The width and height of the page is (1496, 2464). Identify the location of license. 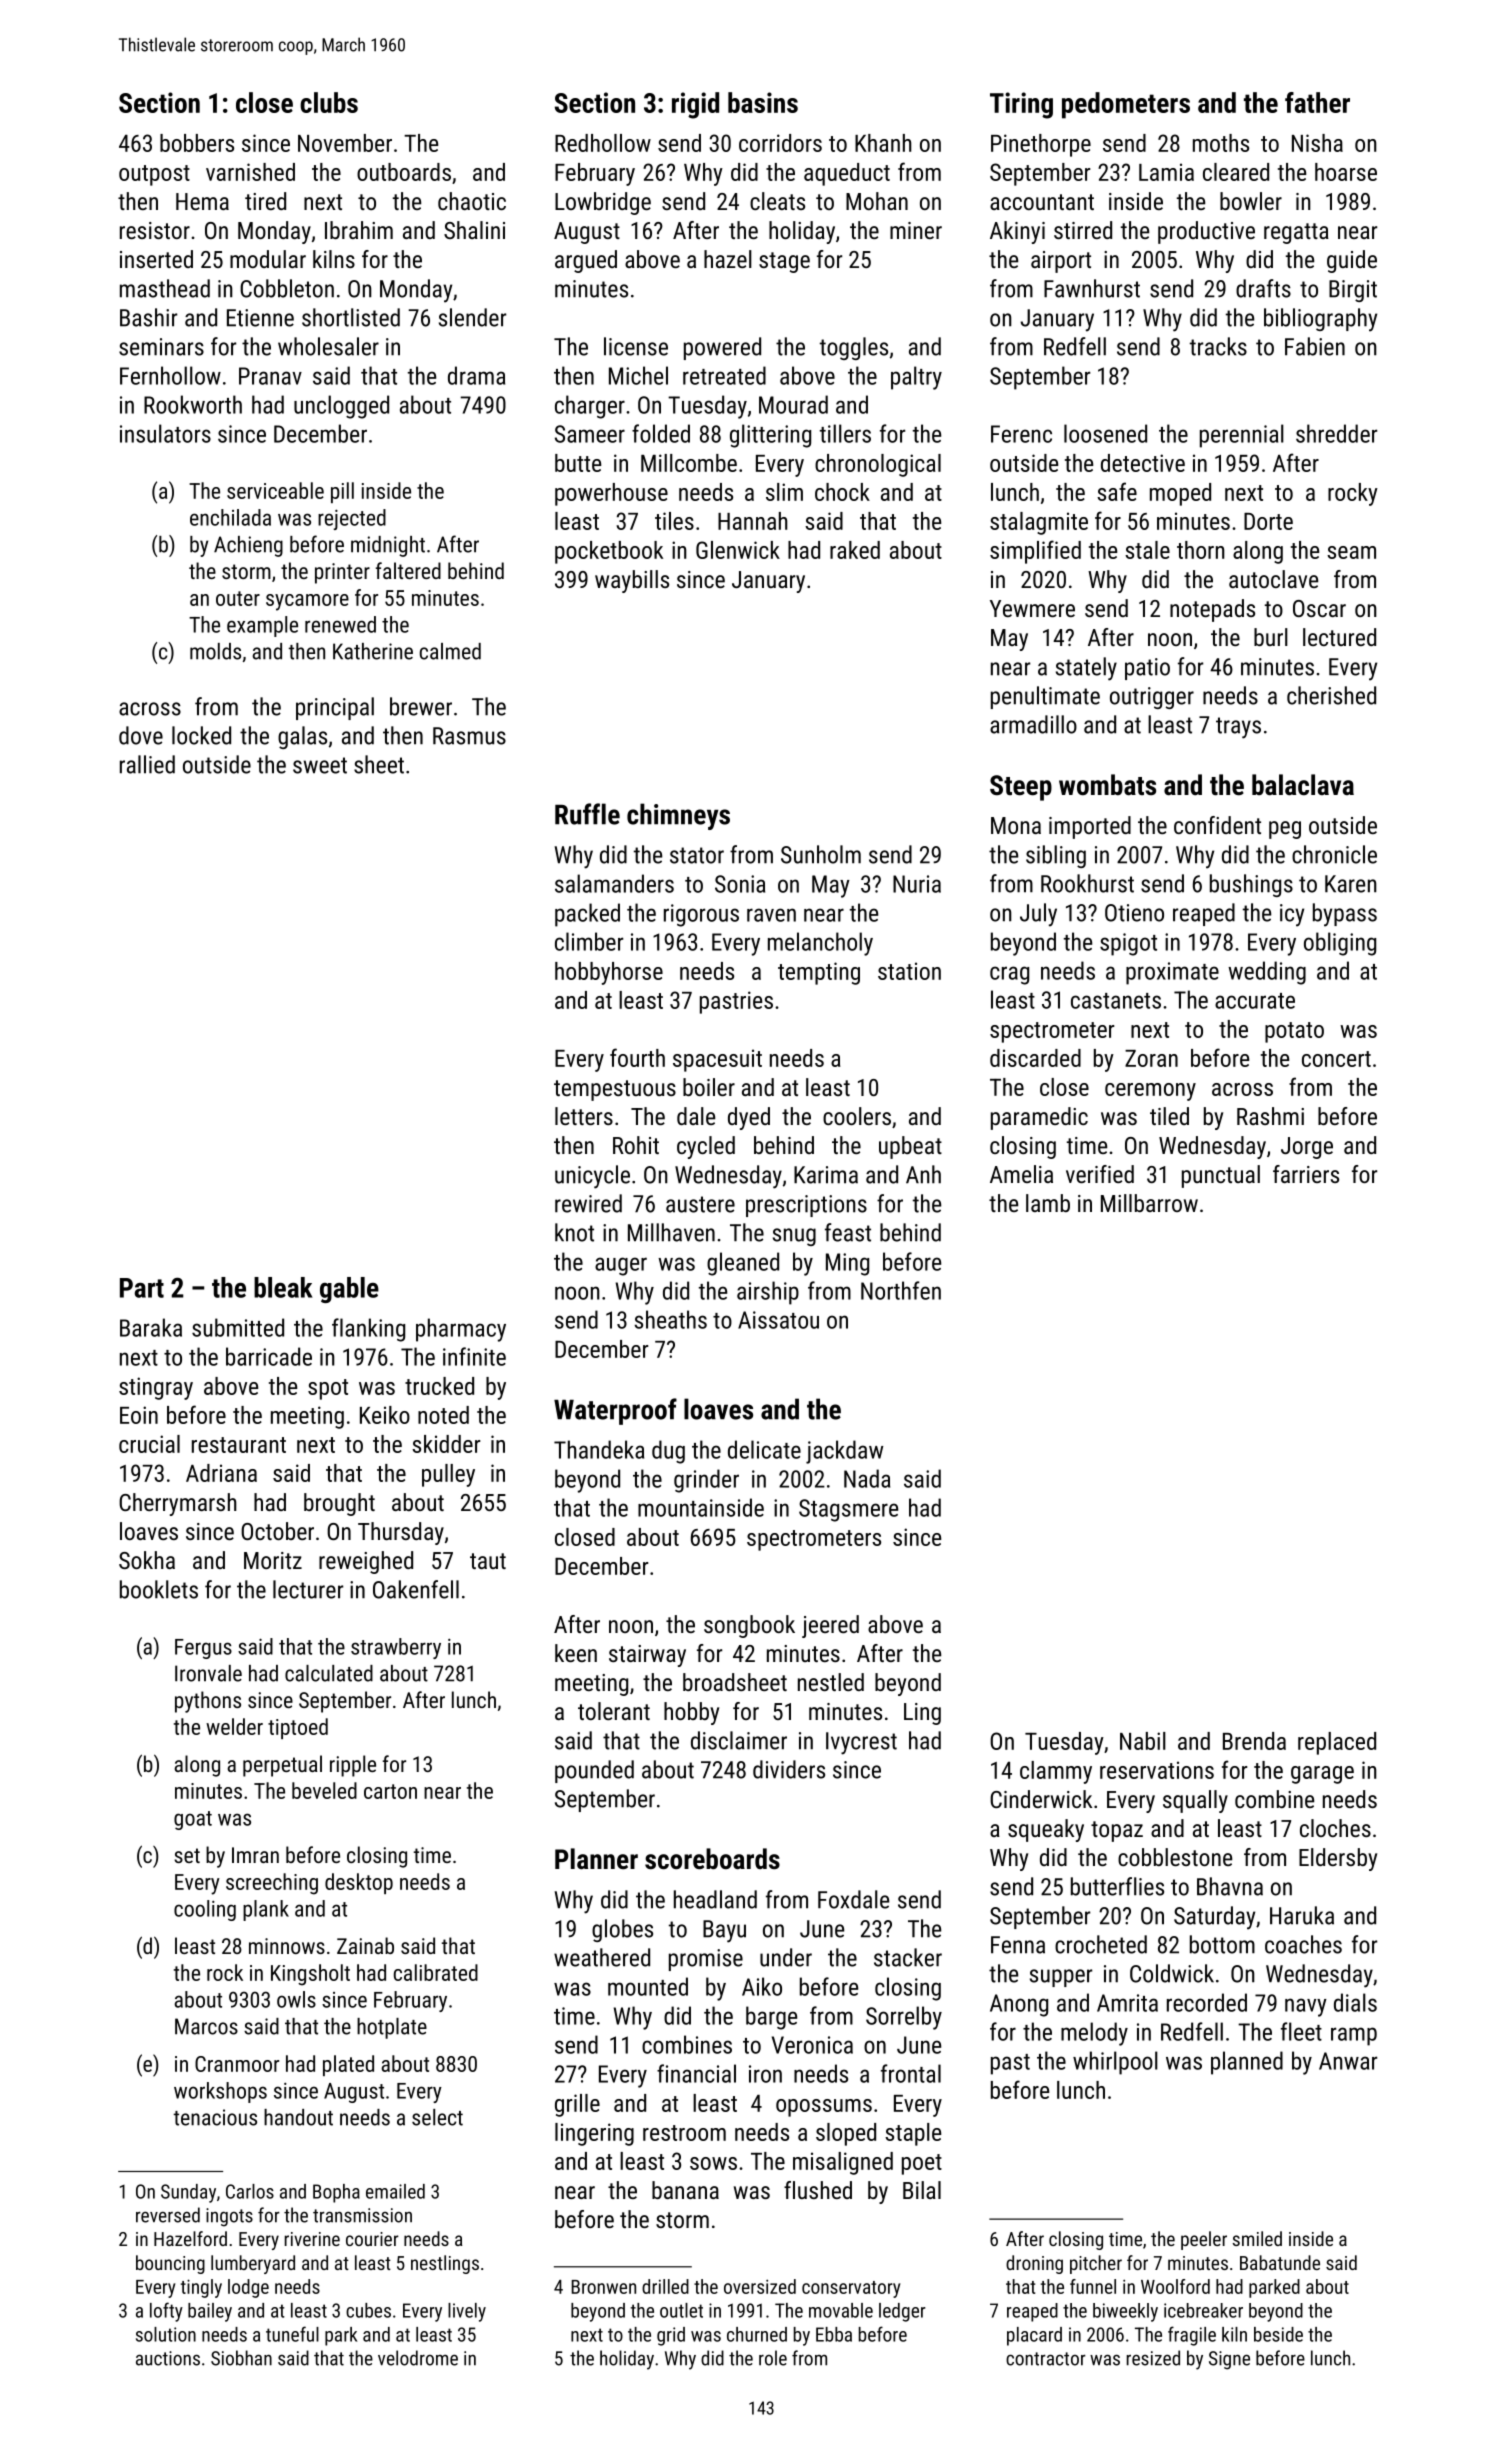
(636, 346).
